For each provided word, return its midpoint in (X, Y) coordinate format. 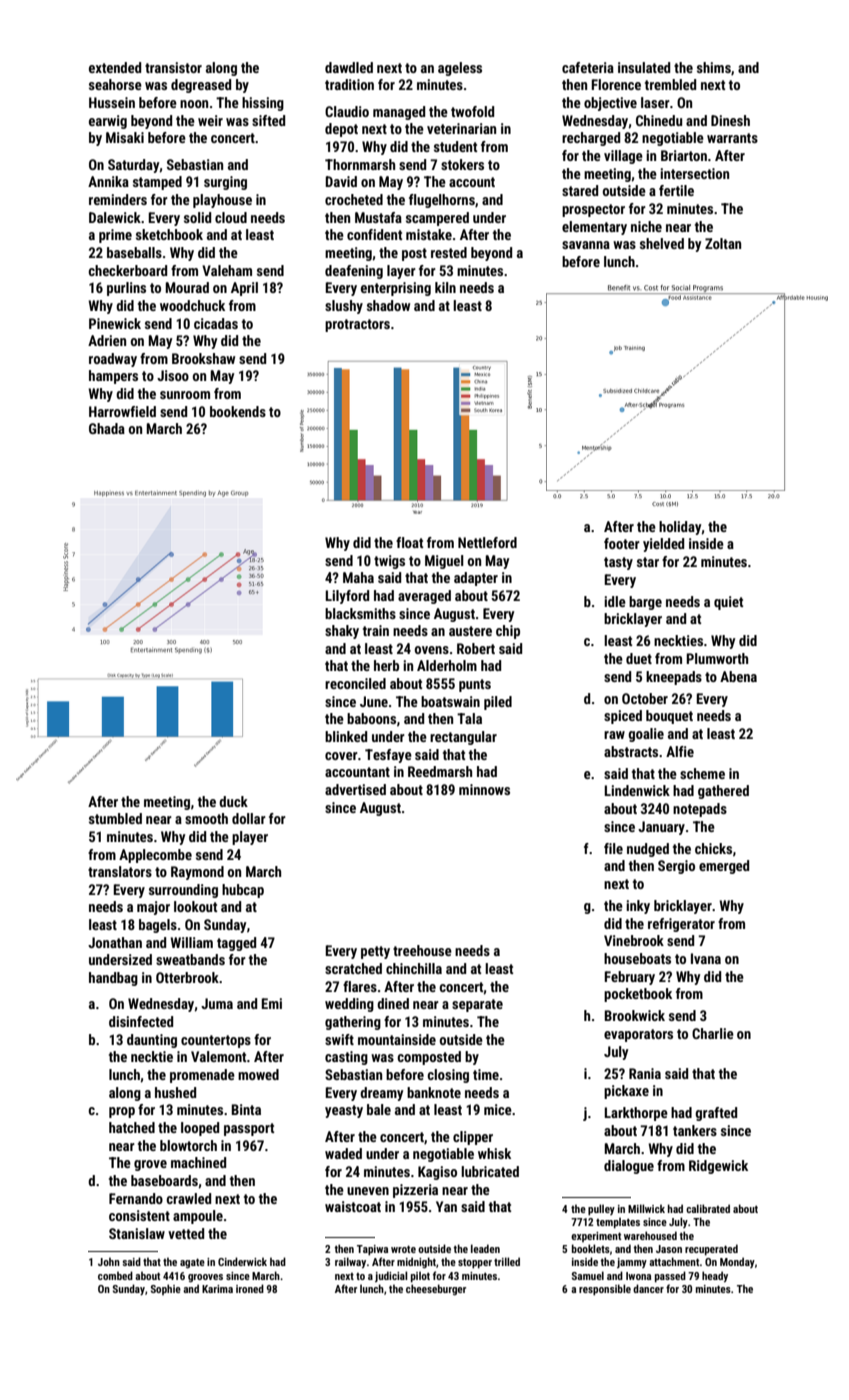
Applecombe (155, 856)
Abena (738, 676)
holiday (680, 528)
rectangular (463, 738)
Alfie (680, 751)
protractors (357, 325)
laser (655, 102)
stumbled (115, 818)
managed (399, 113)
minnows (484, 789)
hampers (113, 377)
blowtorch (188, 1145)
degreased (201, 86)
